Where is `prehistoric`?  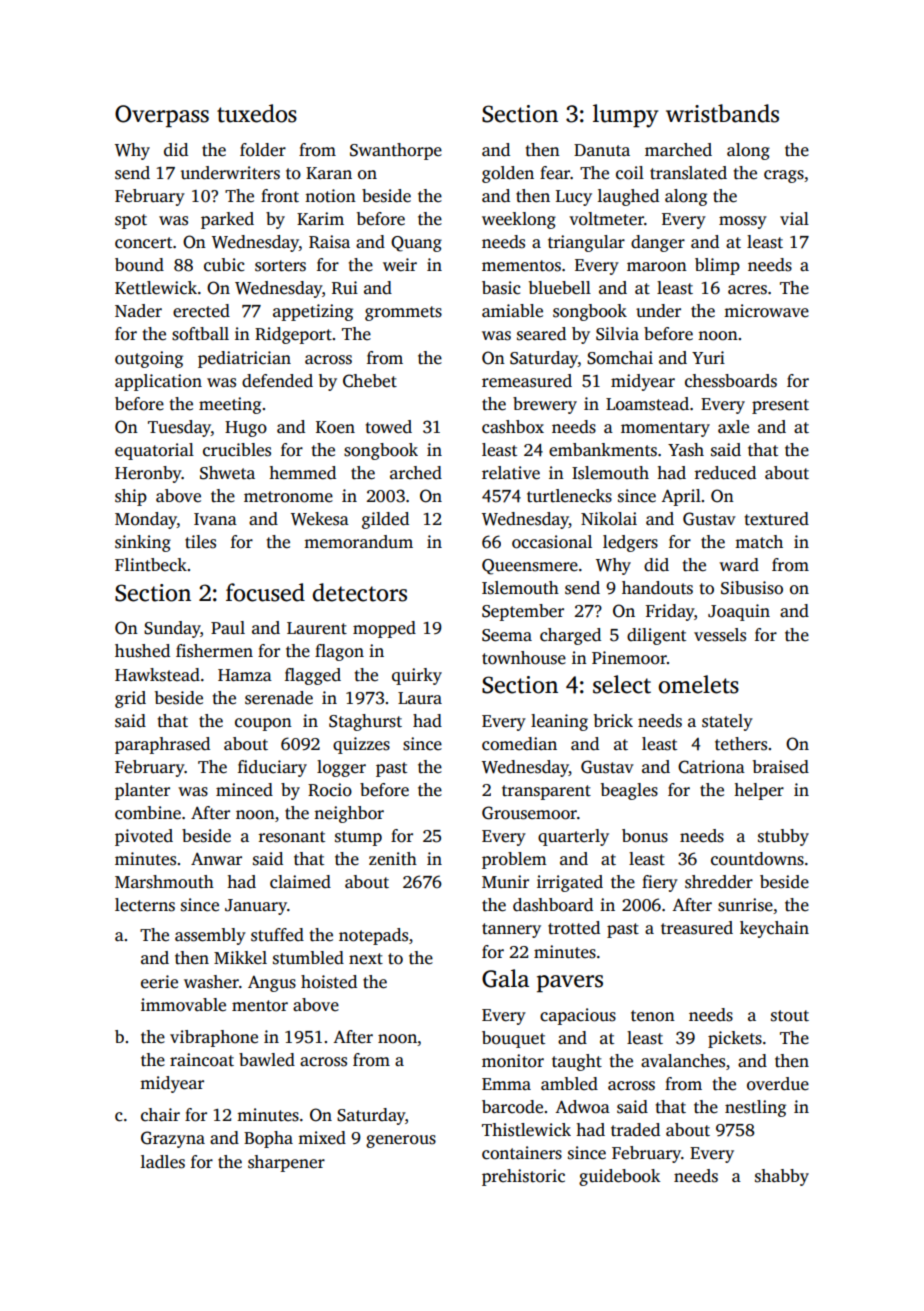
prehistoric is located at coordinates (523, 1177).
